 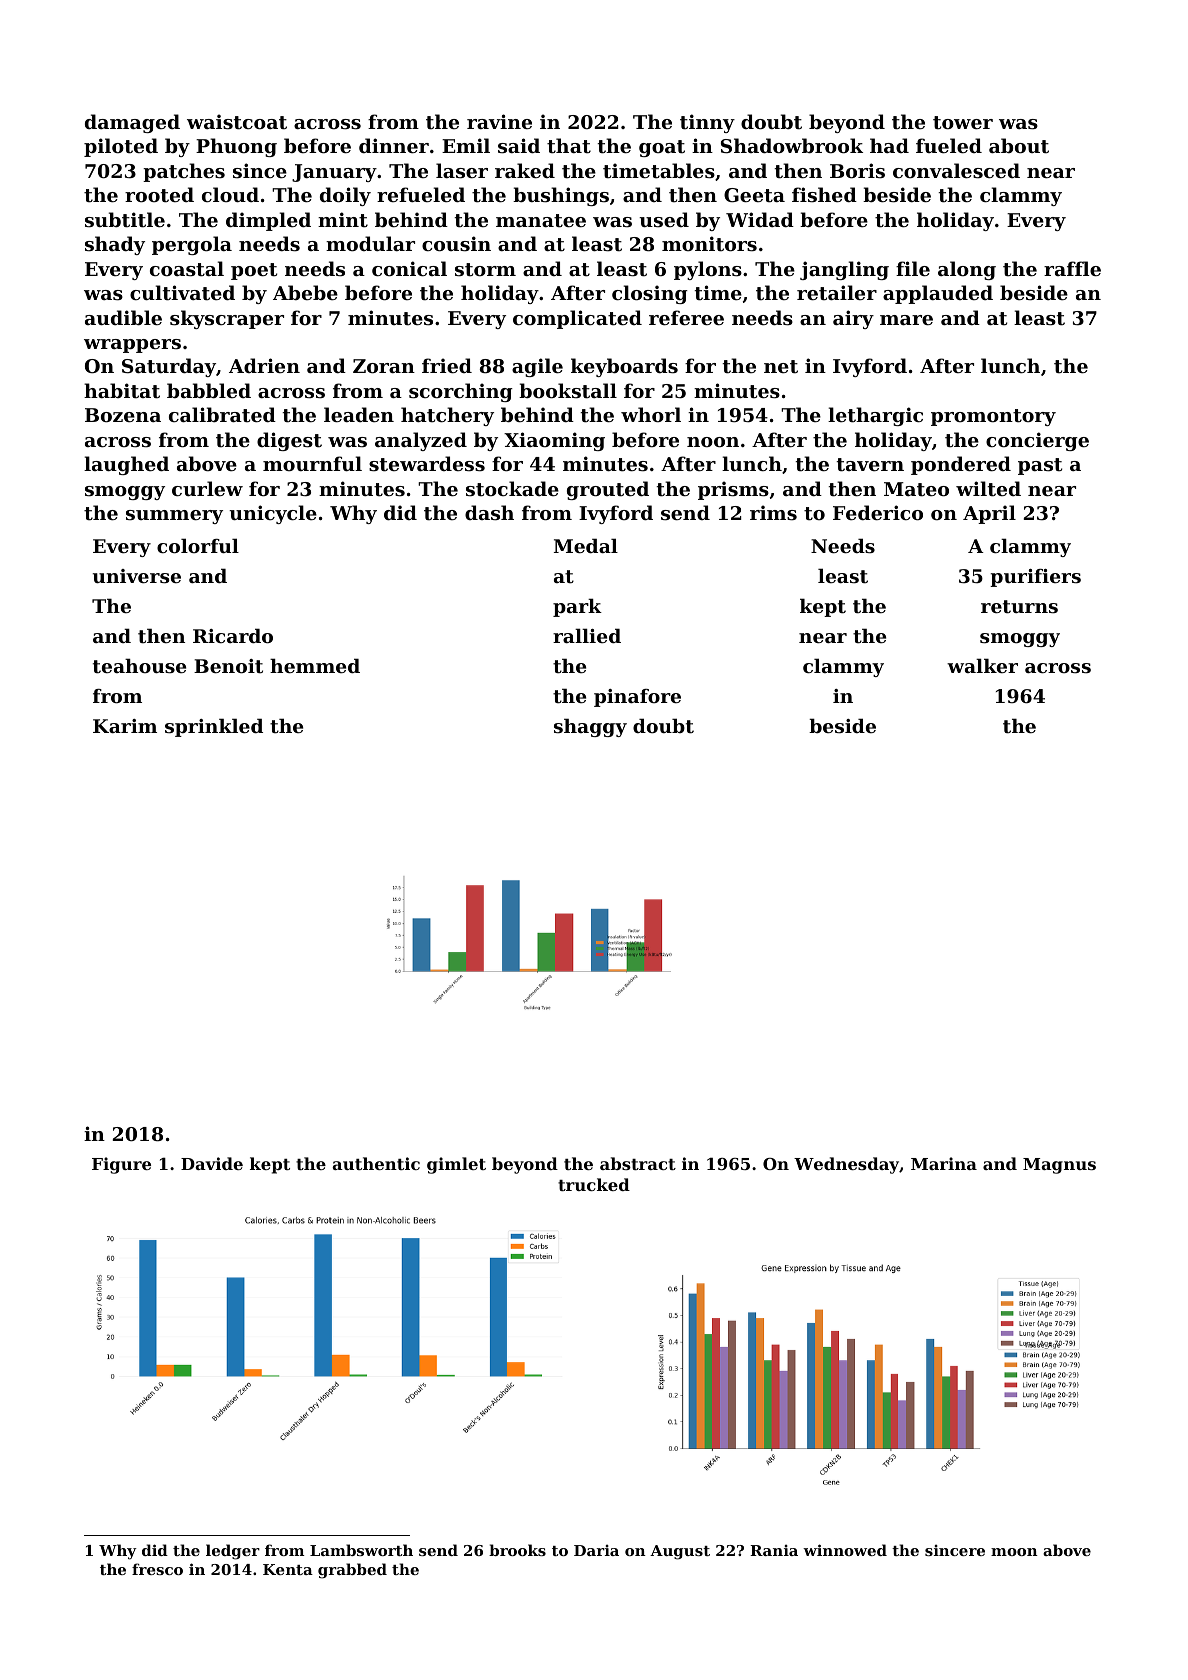 I want to click on Xiaoming, so click(x=554, y=441).
